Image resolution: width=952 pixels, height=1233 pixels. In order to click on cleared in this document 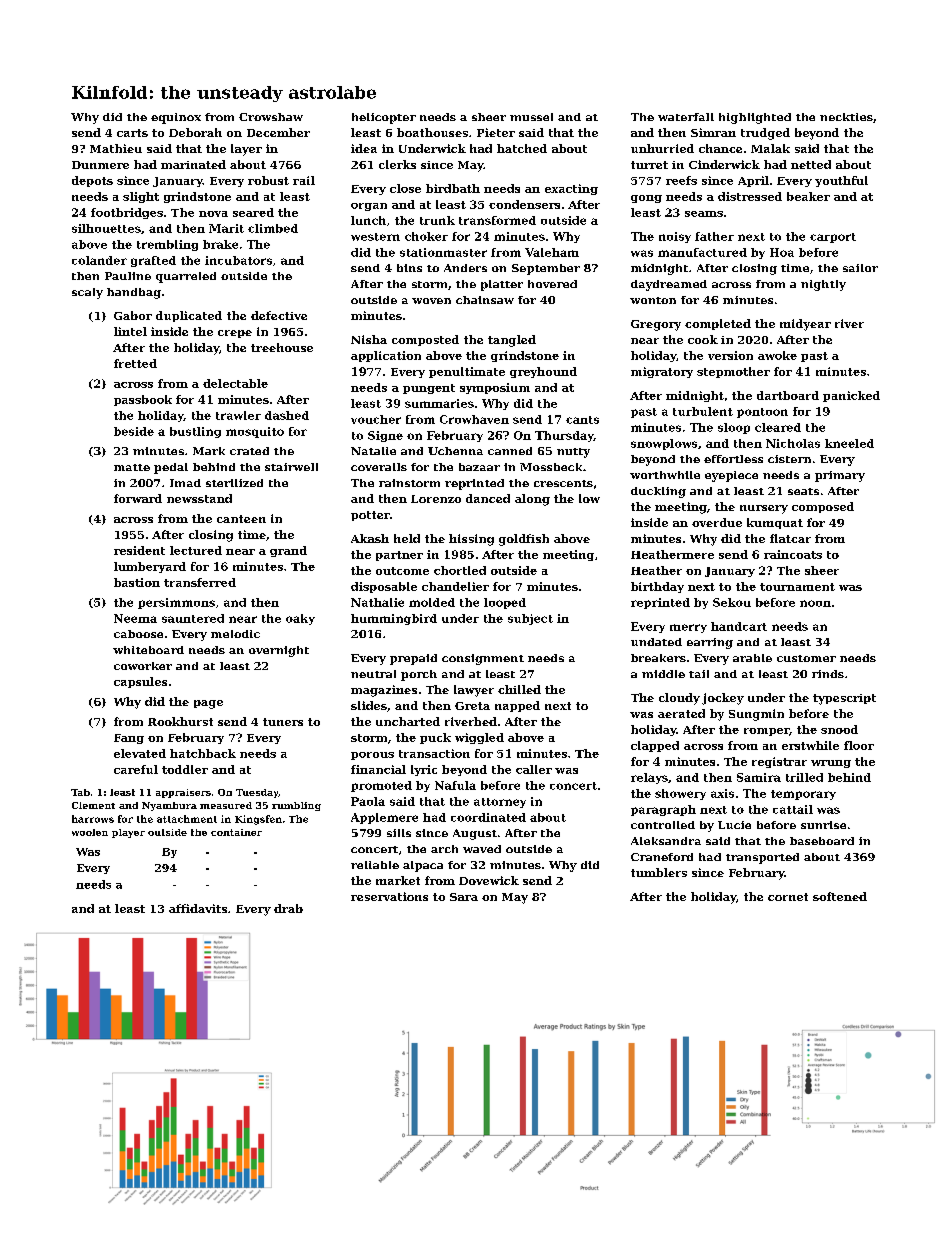, I will do `click(778, 427)`.
